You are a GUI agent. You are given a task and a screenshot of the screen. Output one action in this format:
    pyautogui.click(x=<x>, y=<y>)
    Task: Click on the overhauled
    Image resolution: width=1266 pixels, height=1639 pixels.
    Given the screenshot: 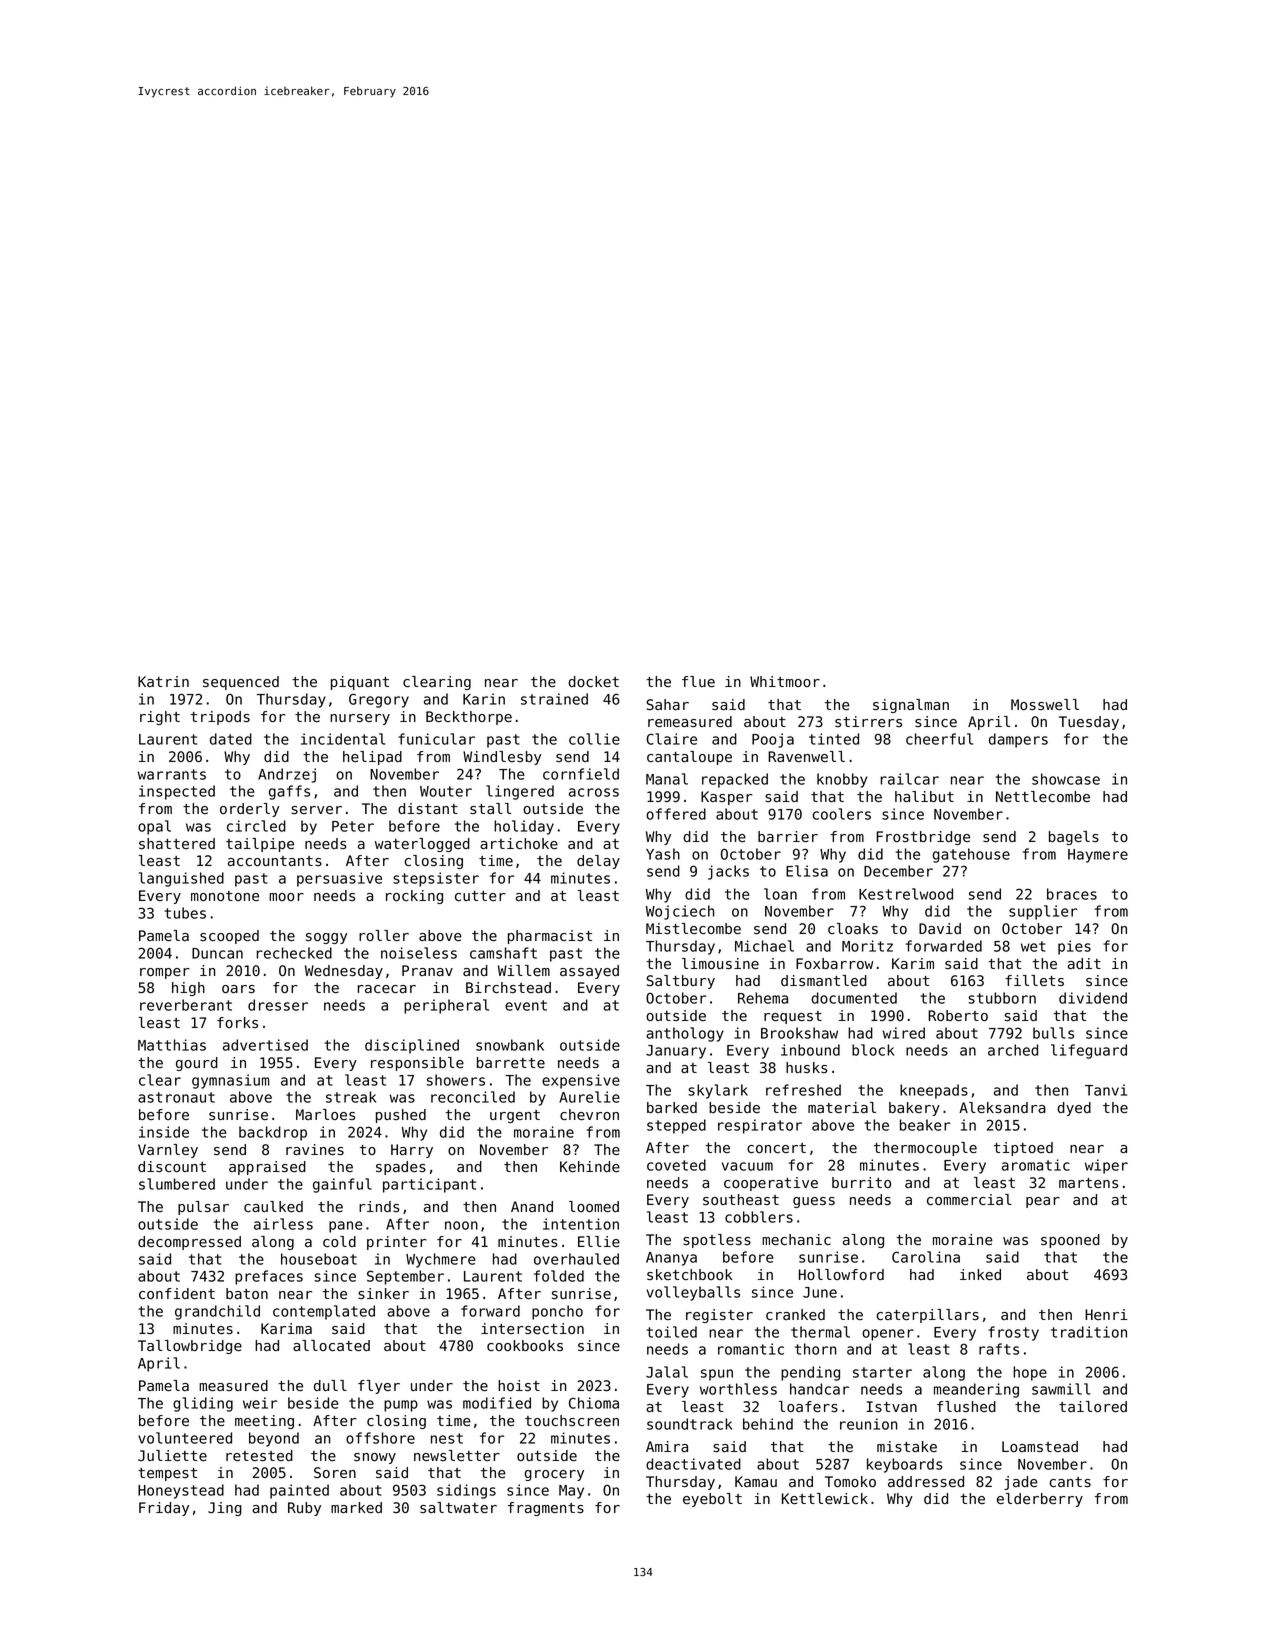 What is the action you would take?
    pyautogui.click(x=576, y=1259)
